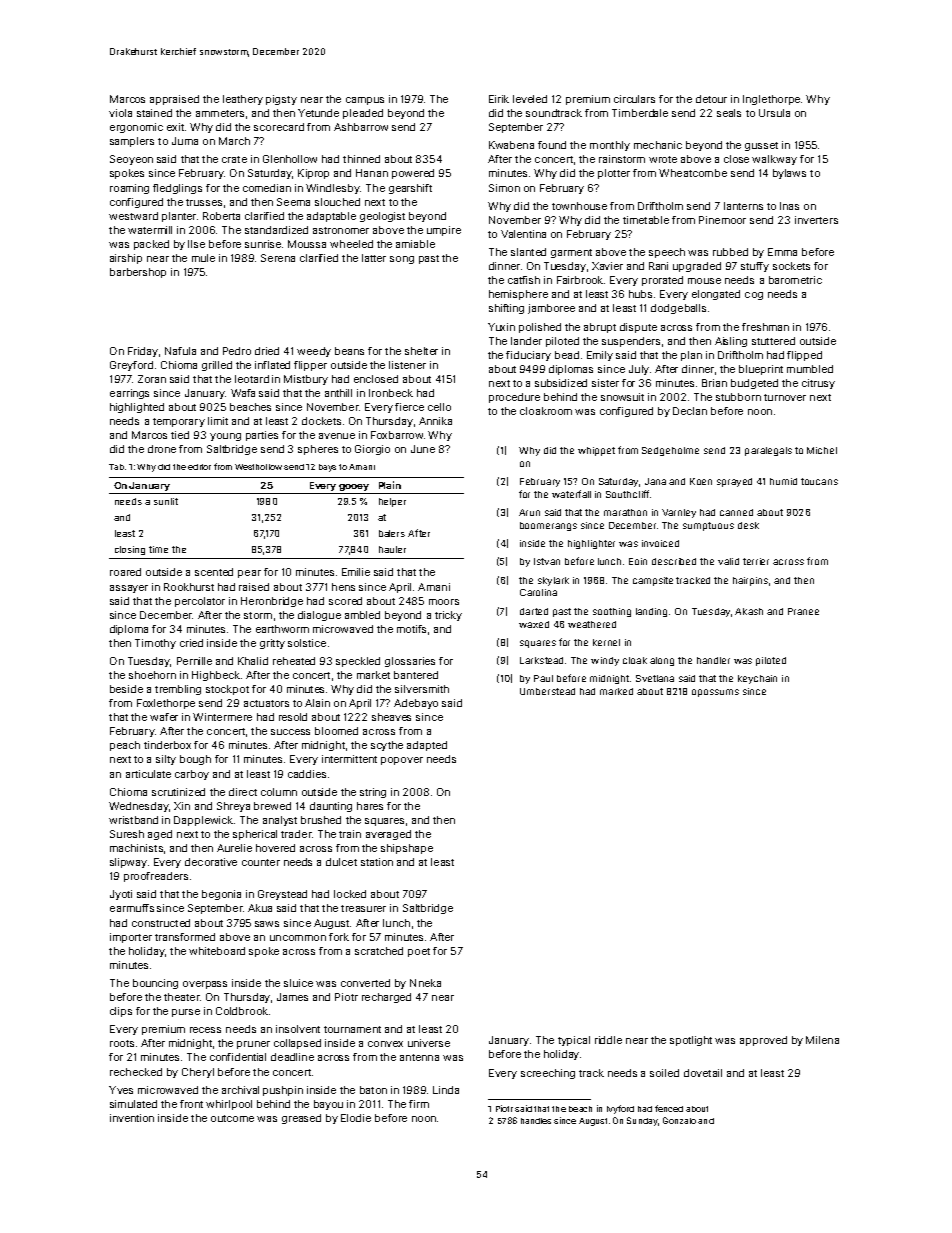 Image resolution: width=952 pixels, height=1233 pixels. Describe the element at coordinates (121, 1012) in the screenshot. I see `clips` at that location.
